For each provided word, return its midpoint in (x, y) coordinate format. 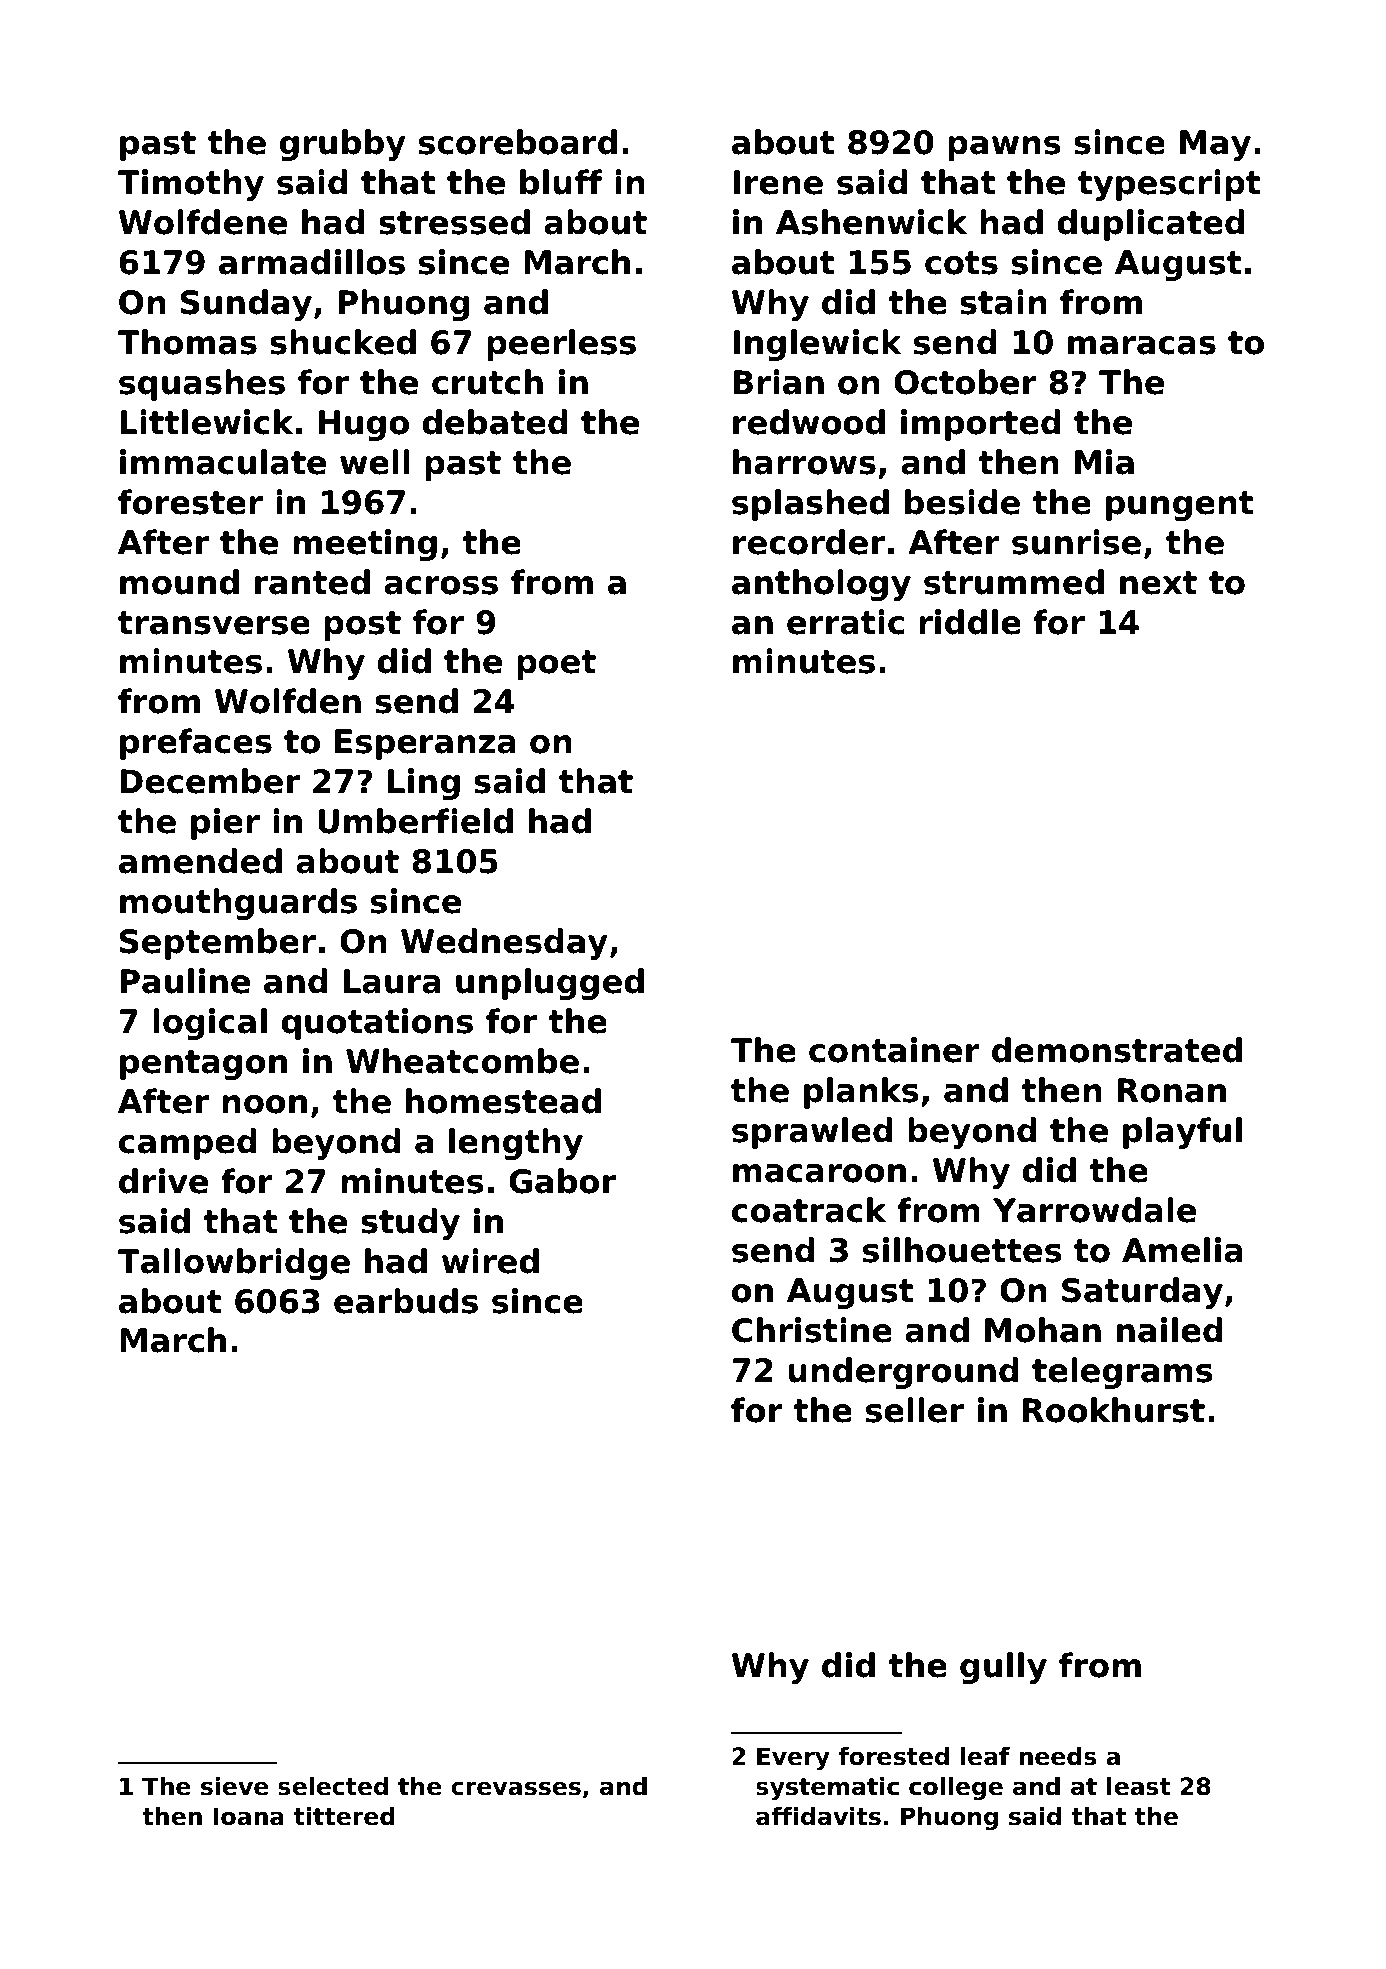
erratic (845, 622)
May (1215, 145)
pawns (1004, 148)
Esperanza (425, 744)
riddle (970, 622)
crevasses (516, 1788)
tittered (344, 1816)
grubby (342, 145)
